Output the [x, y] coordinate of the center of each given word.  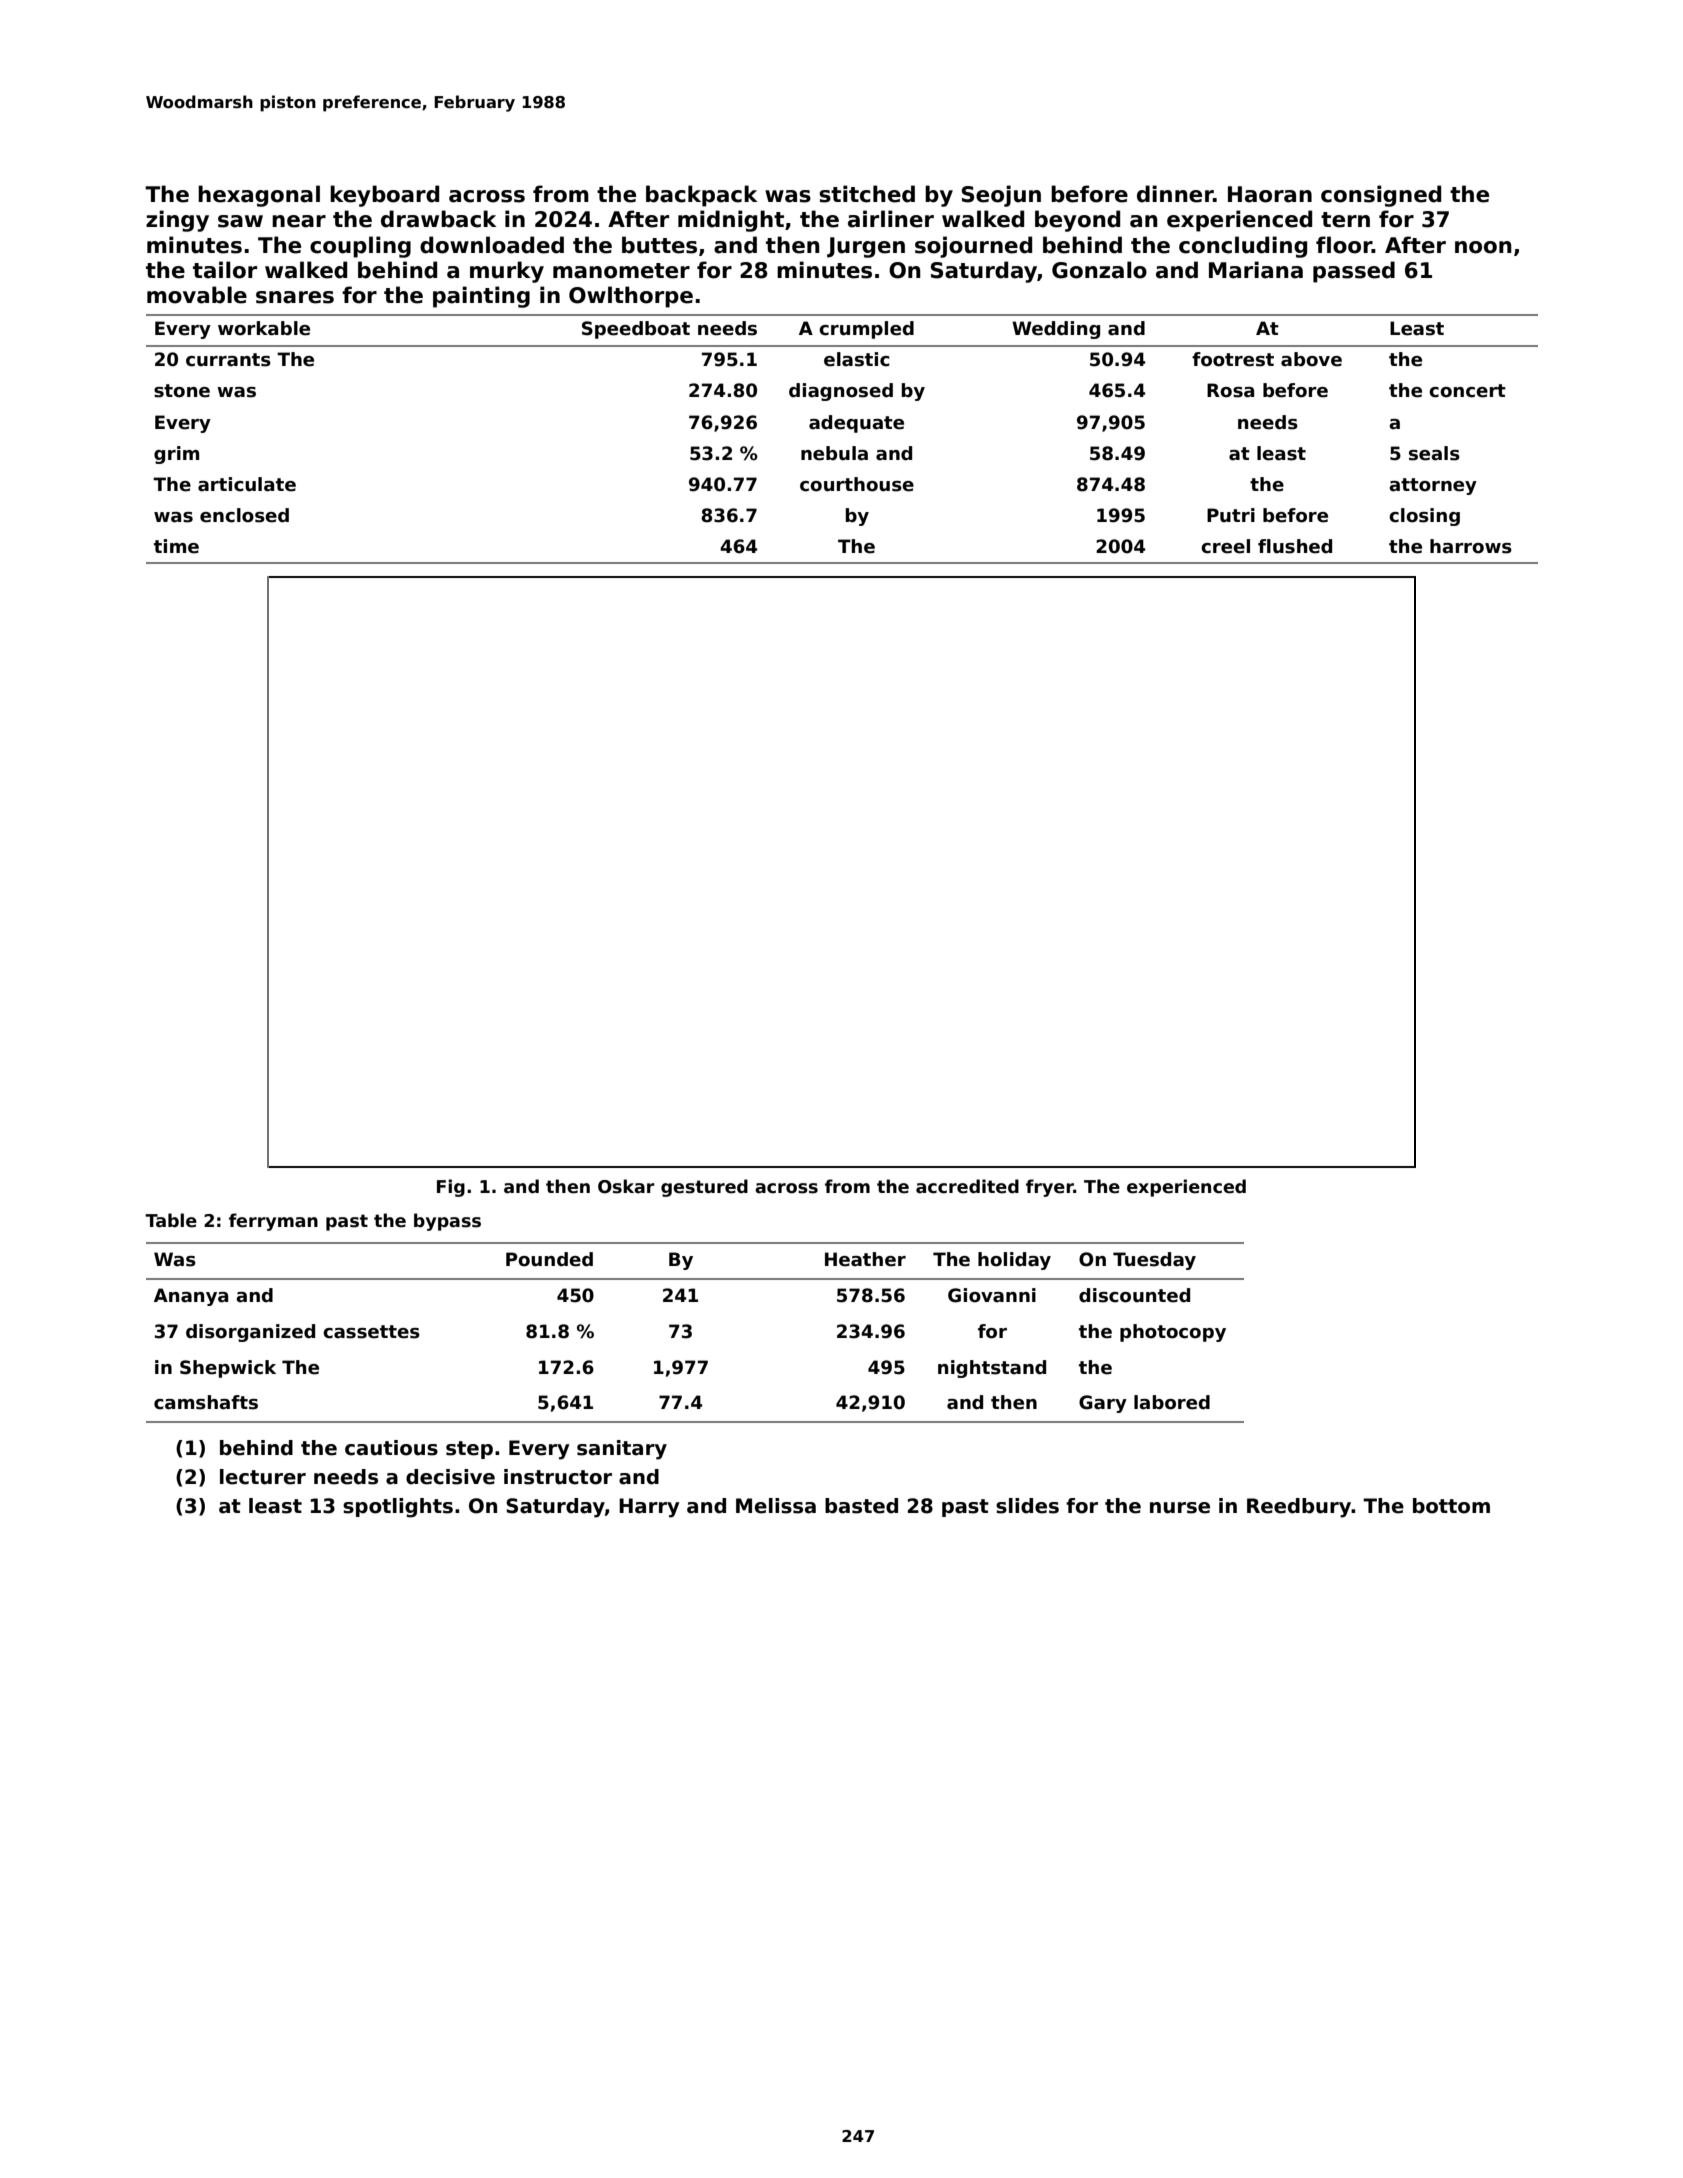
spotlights [398, 1508]
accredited [967, 1186]
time [176, 546]
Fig [451, 1188]
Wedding [1056, 330]
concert [1467, 391]
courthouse [857, 484]
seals [1434, 453]
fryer [1050, 1188]
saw [240, 221]
